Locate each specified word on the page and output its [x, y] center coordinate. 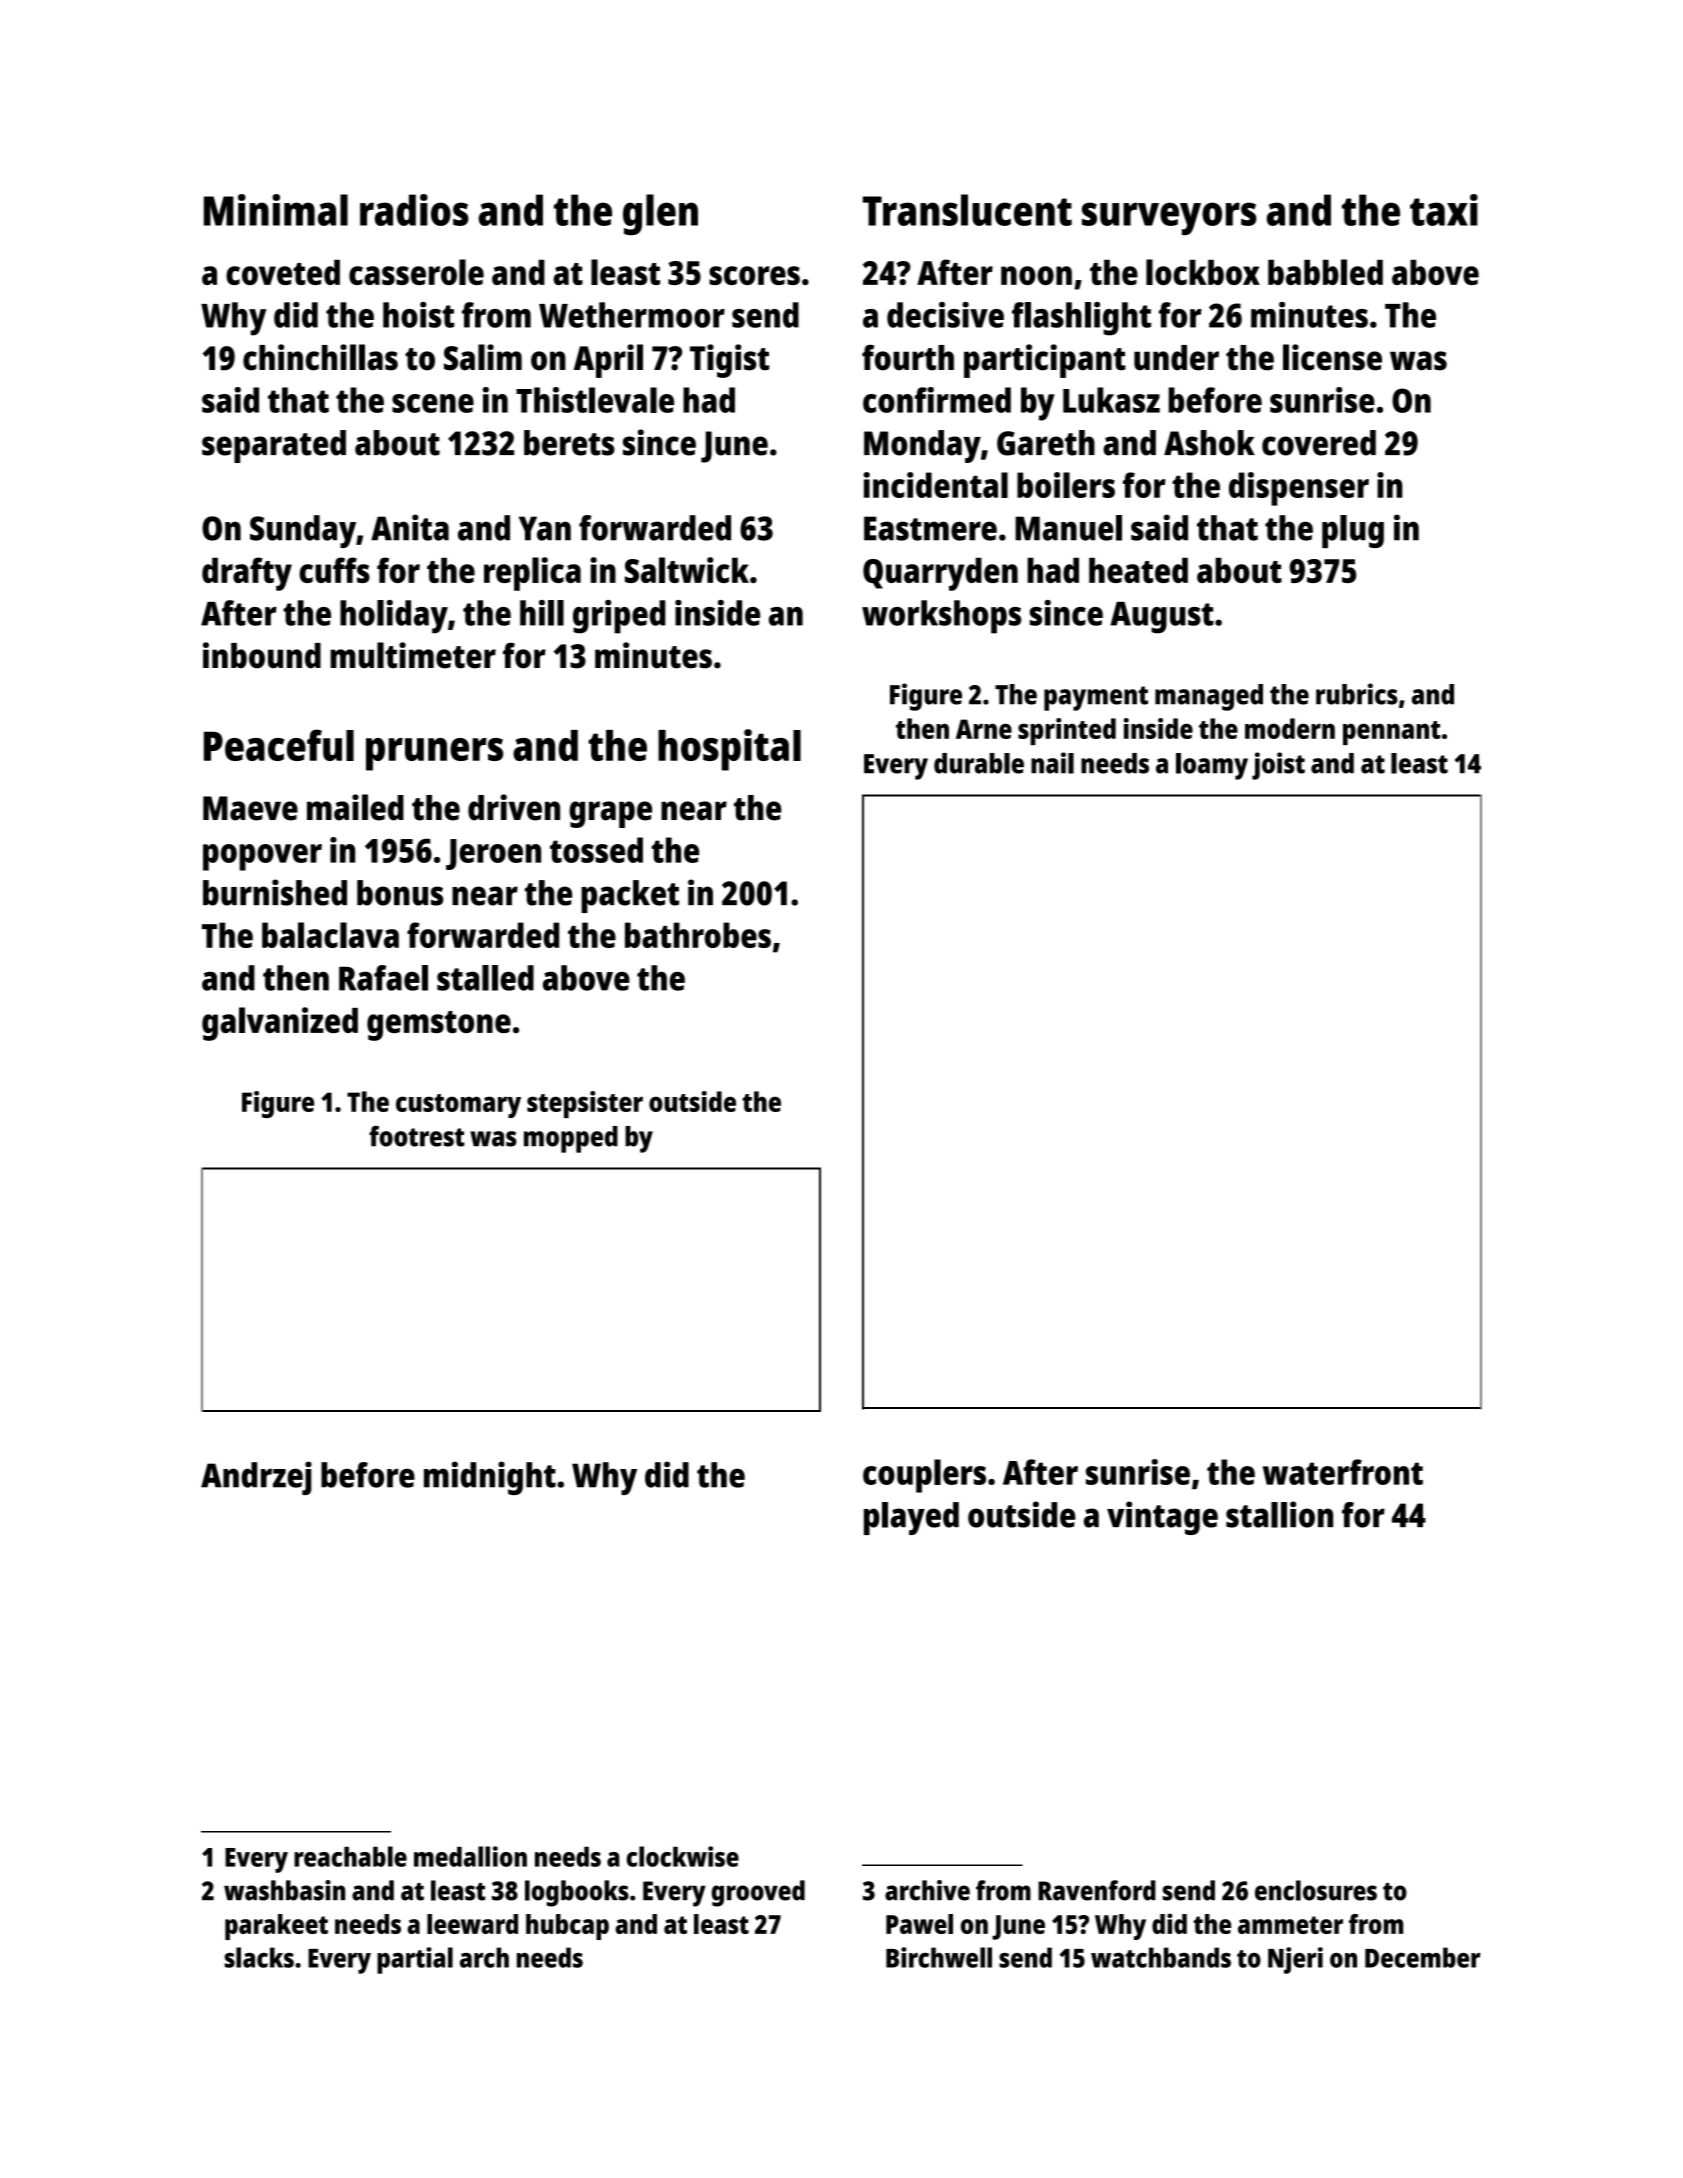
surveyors [1169, 218]
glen [660, 214]
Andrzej [256, 1478]
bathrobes [698, 935]
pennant [1391, 733]
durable [979, 763]
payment [1096, 698]
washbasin [284, 1890]
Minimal [276, 210]
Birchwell [939, 1957]
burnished [275, 892]
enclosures [1316, 1890]
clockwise [683, 1856]
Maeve [250, 808]
